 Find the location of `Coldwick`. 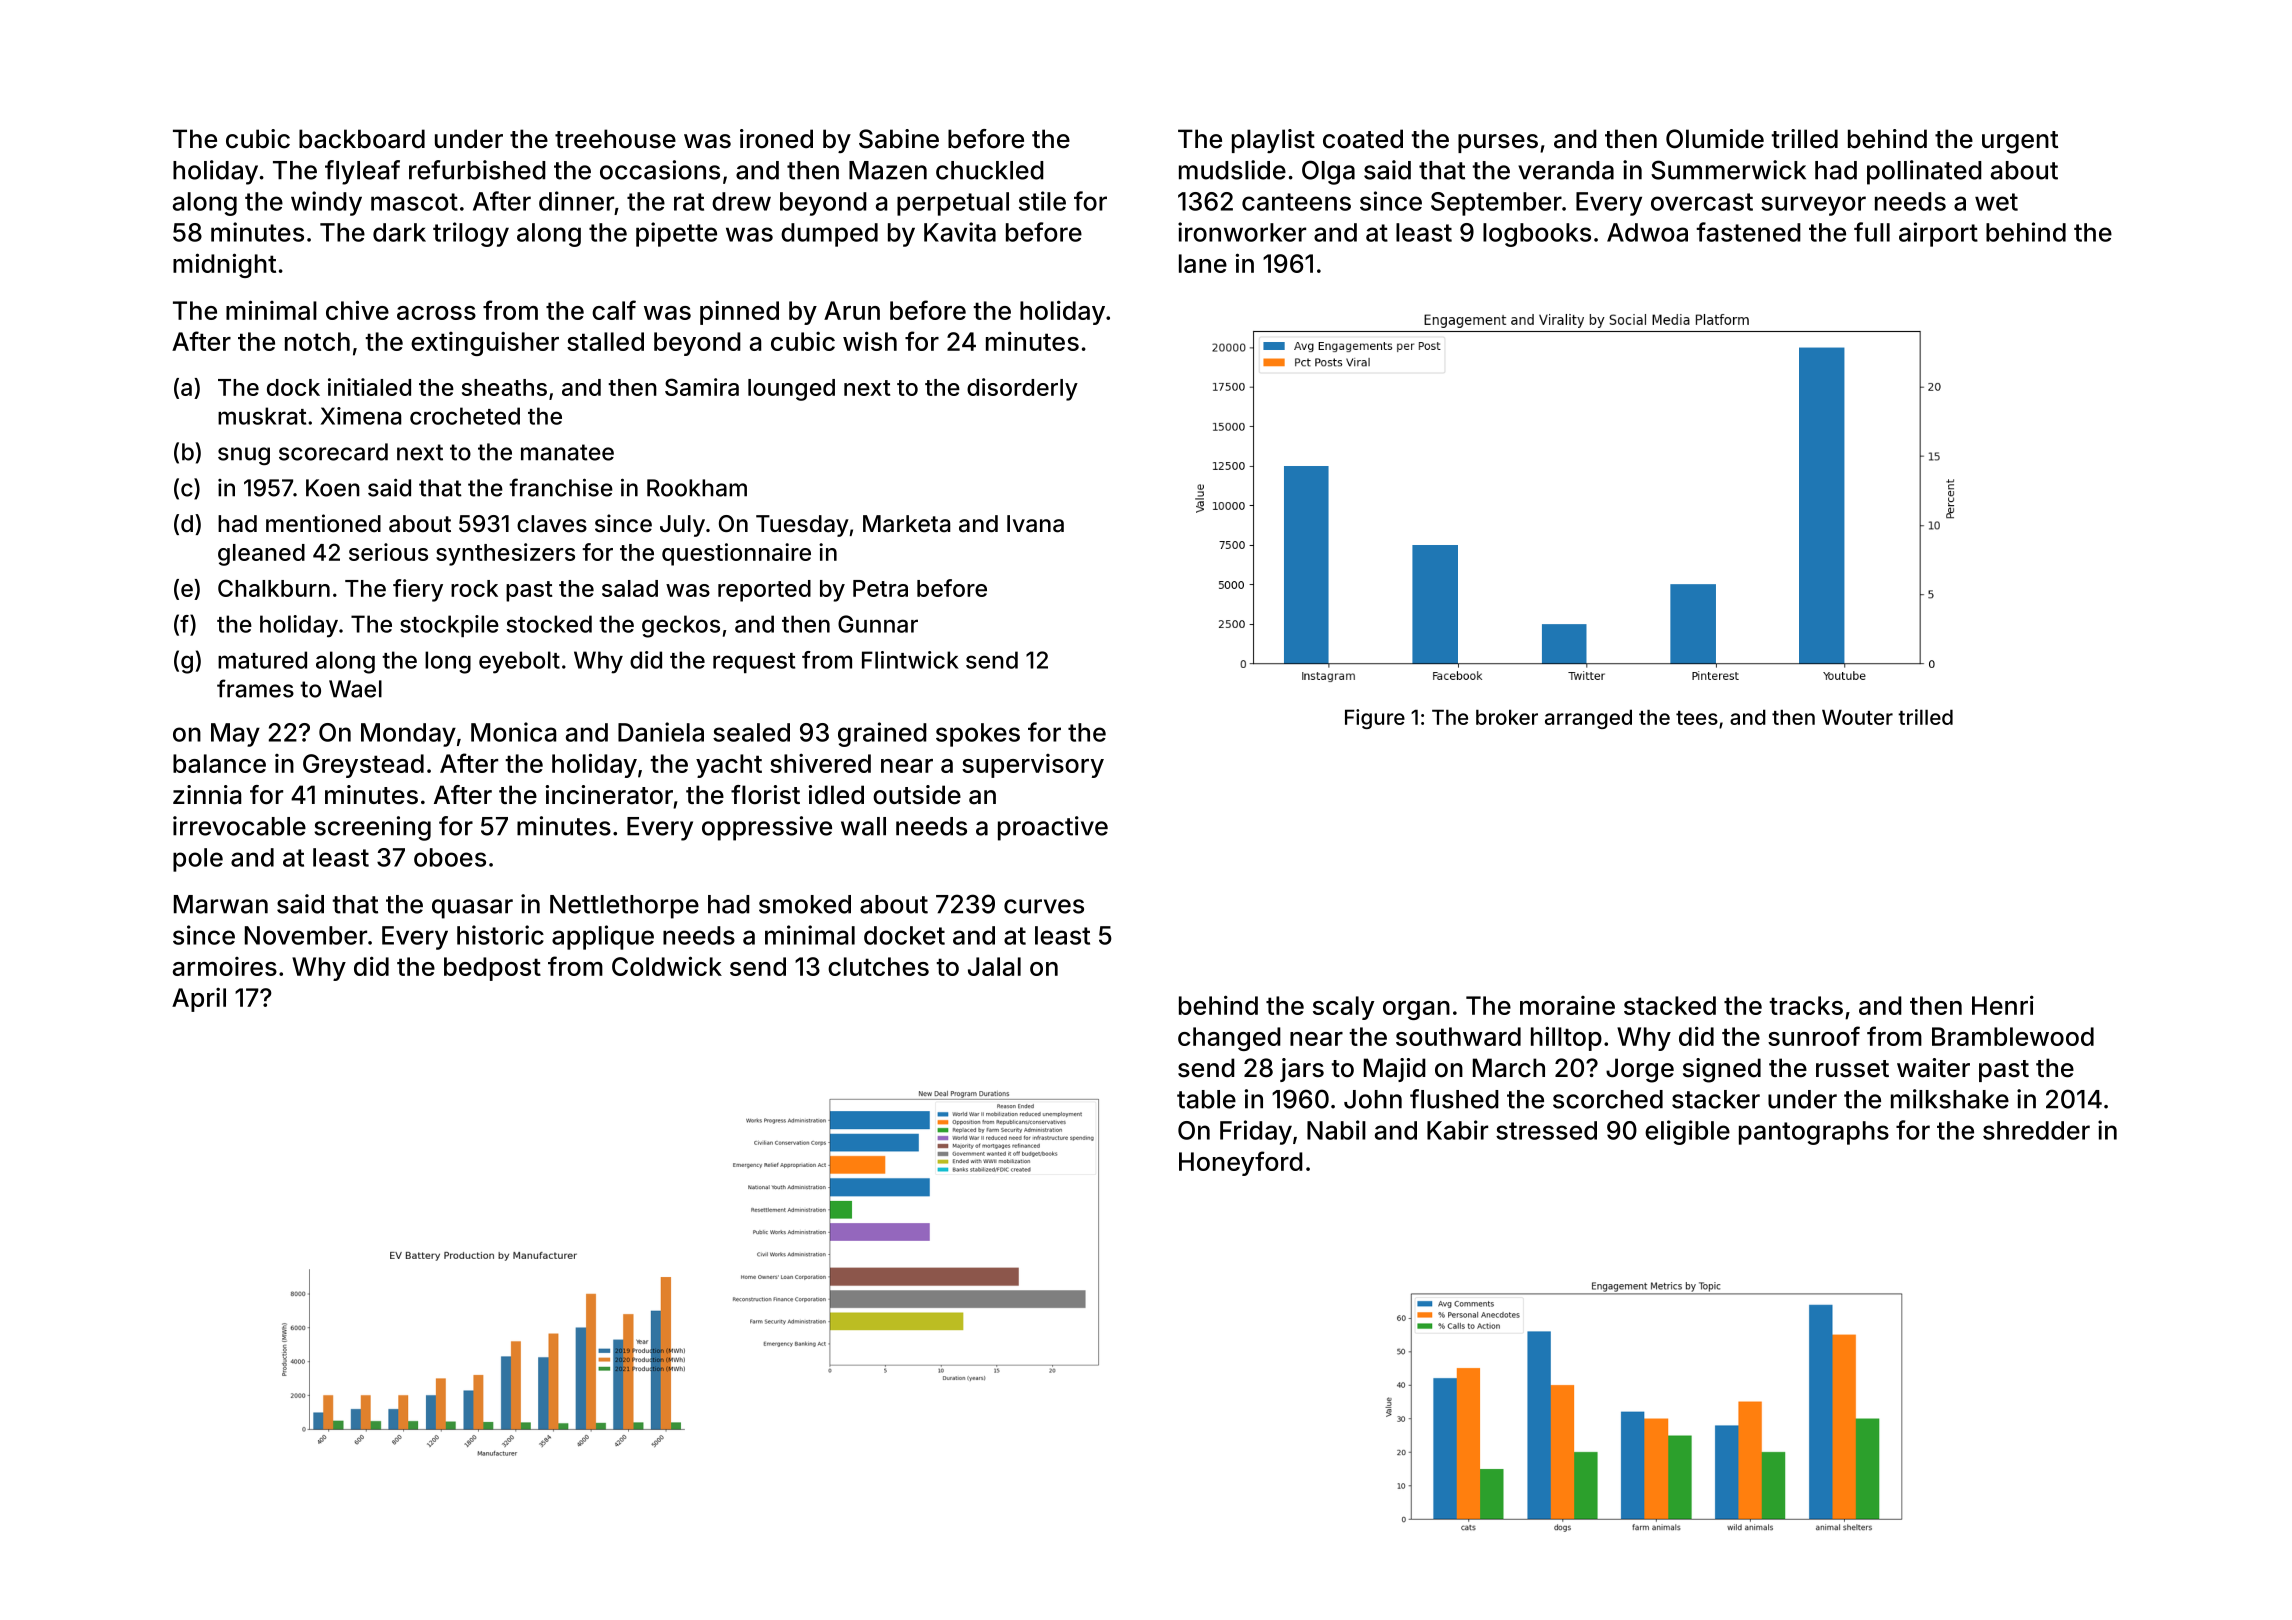

Coldwick is located at coordinates (667, 966).
